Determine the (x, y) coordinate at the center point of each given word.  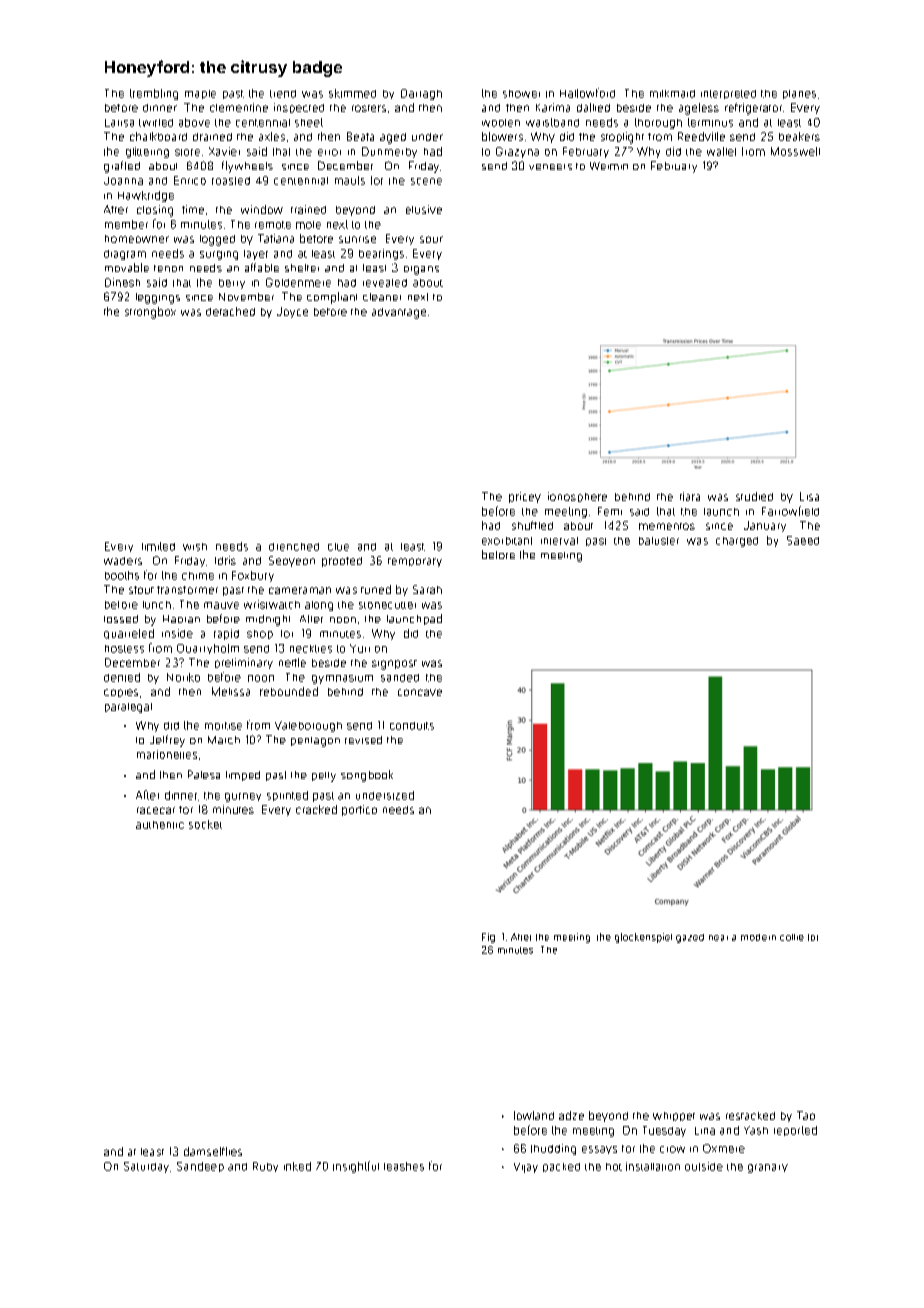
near (718, 938)
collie (792, 937)
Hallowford (587, 93)
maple (200, 94)
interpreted (728, 94)
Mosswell (795, 151)
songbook (367, 776)
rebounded (289, 691)
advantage (399, 313)
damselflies (213, 1151)
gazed (690, 938)
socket (205, 824)
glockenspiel (643, 938)
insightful (356, 1167)
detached (230, 311)
